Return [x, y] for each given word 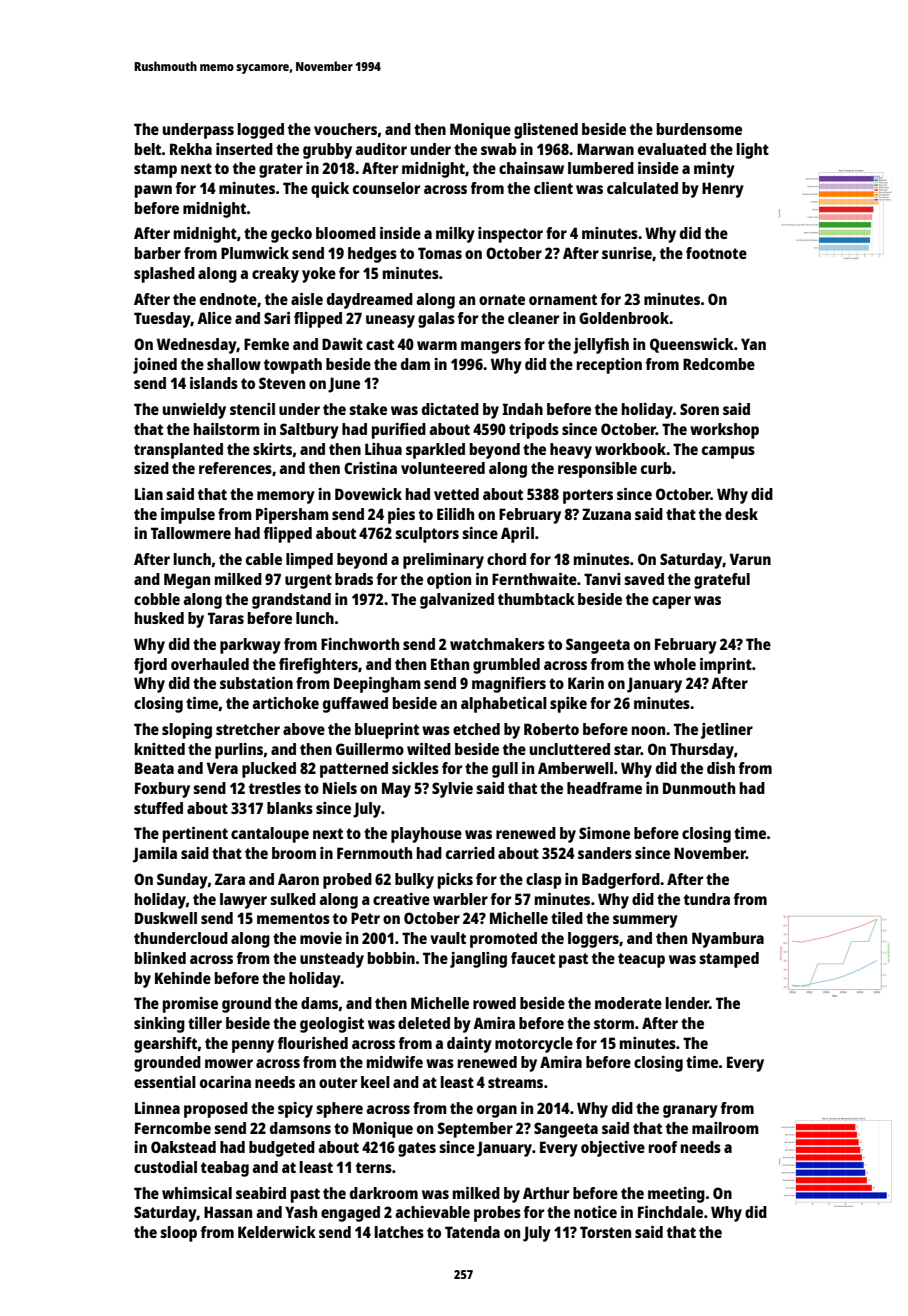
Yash [301, 1212]
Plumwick [255, 253]
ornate [502, 299]
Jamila [155, 855]
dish [721, 768]
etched [476, 729]
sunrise [627, 253]
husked [159, 618]
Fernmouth [374, 853]
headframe [604, 788]
